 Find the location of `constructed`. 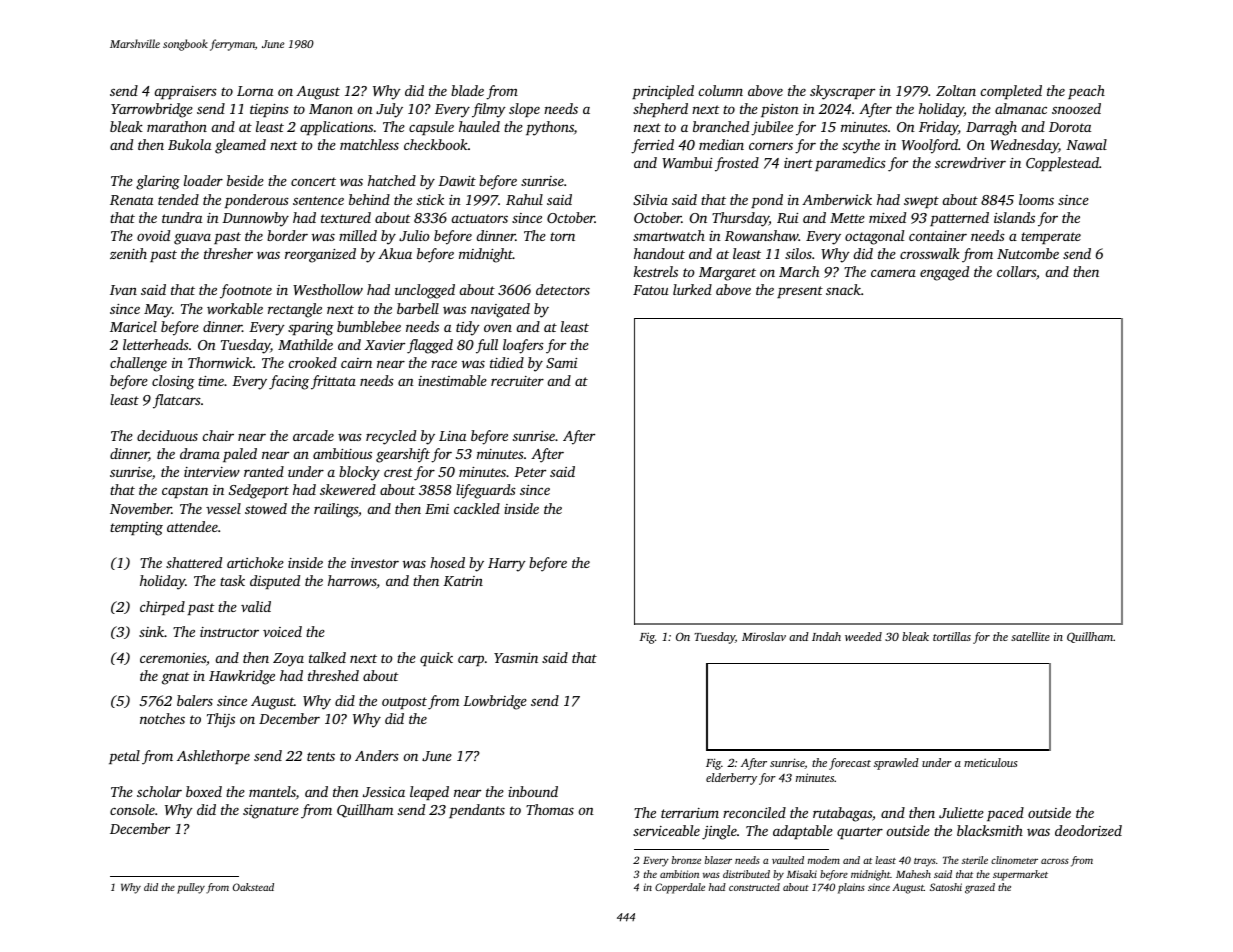

constructed is located at coordinates (754, 887).
